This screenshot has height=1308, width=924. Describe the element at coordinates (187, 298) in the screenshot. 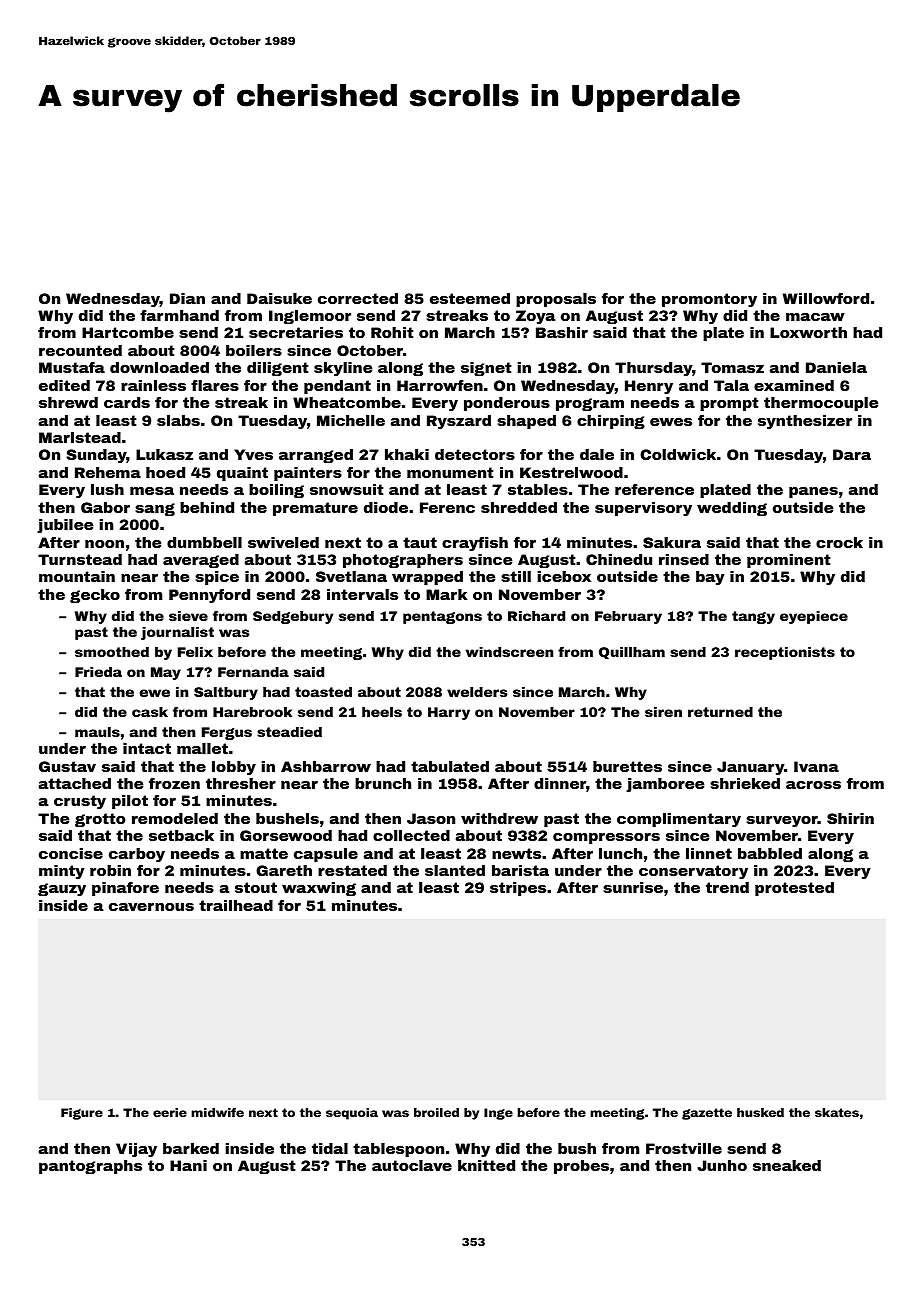

I see `Dian` at that location.
